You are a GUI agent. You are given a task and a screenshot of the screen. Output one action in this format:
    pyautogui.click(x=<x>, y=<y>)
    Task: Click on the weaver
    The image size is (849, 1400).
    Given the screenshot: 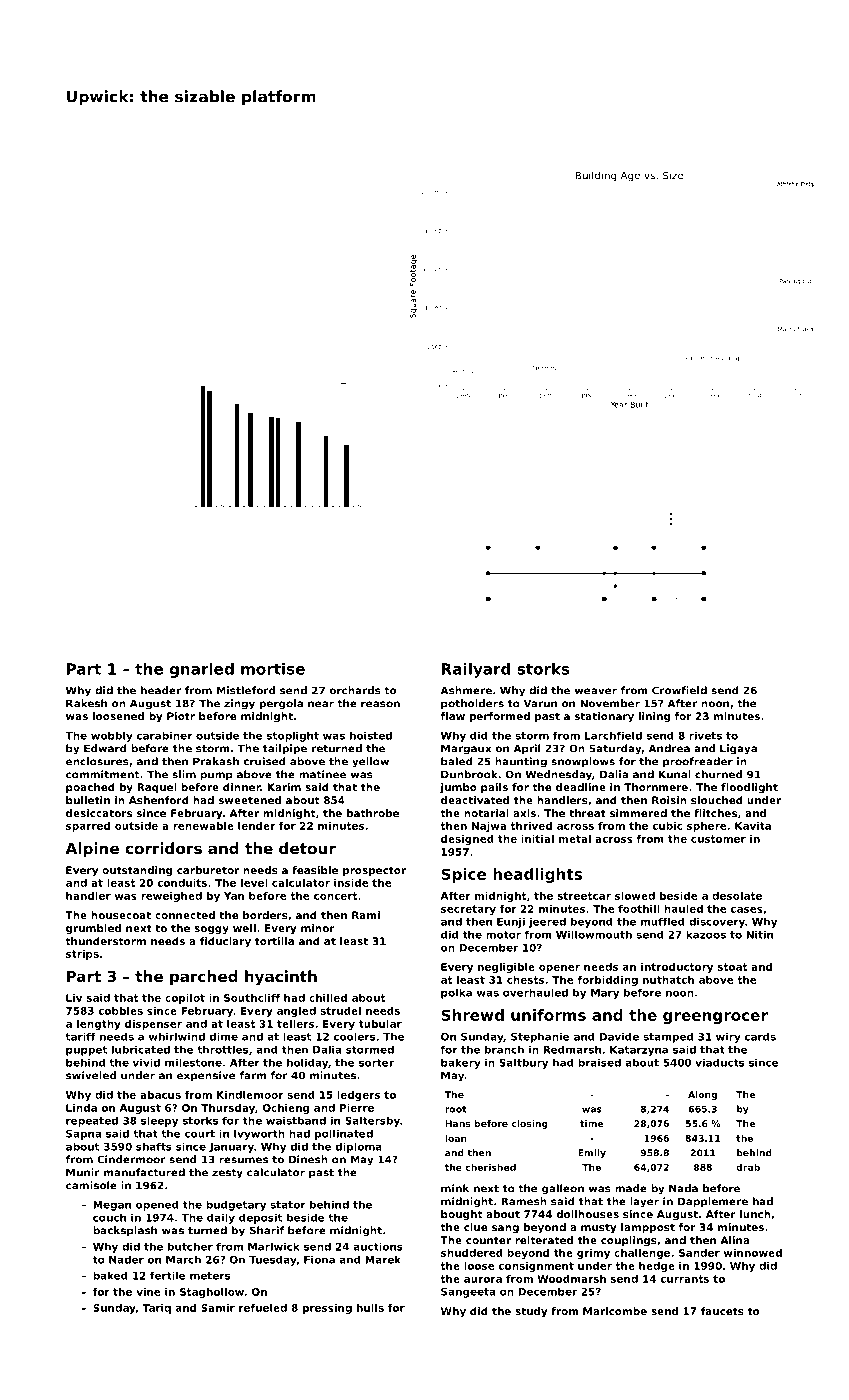 What is the action you would take?
    pyautogui.click(x=596, y=691)
